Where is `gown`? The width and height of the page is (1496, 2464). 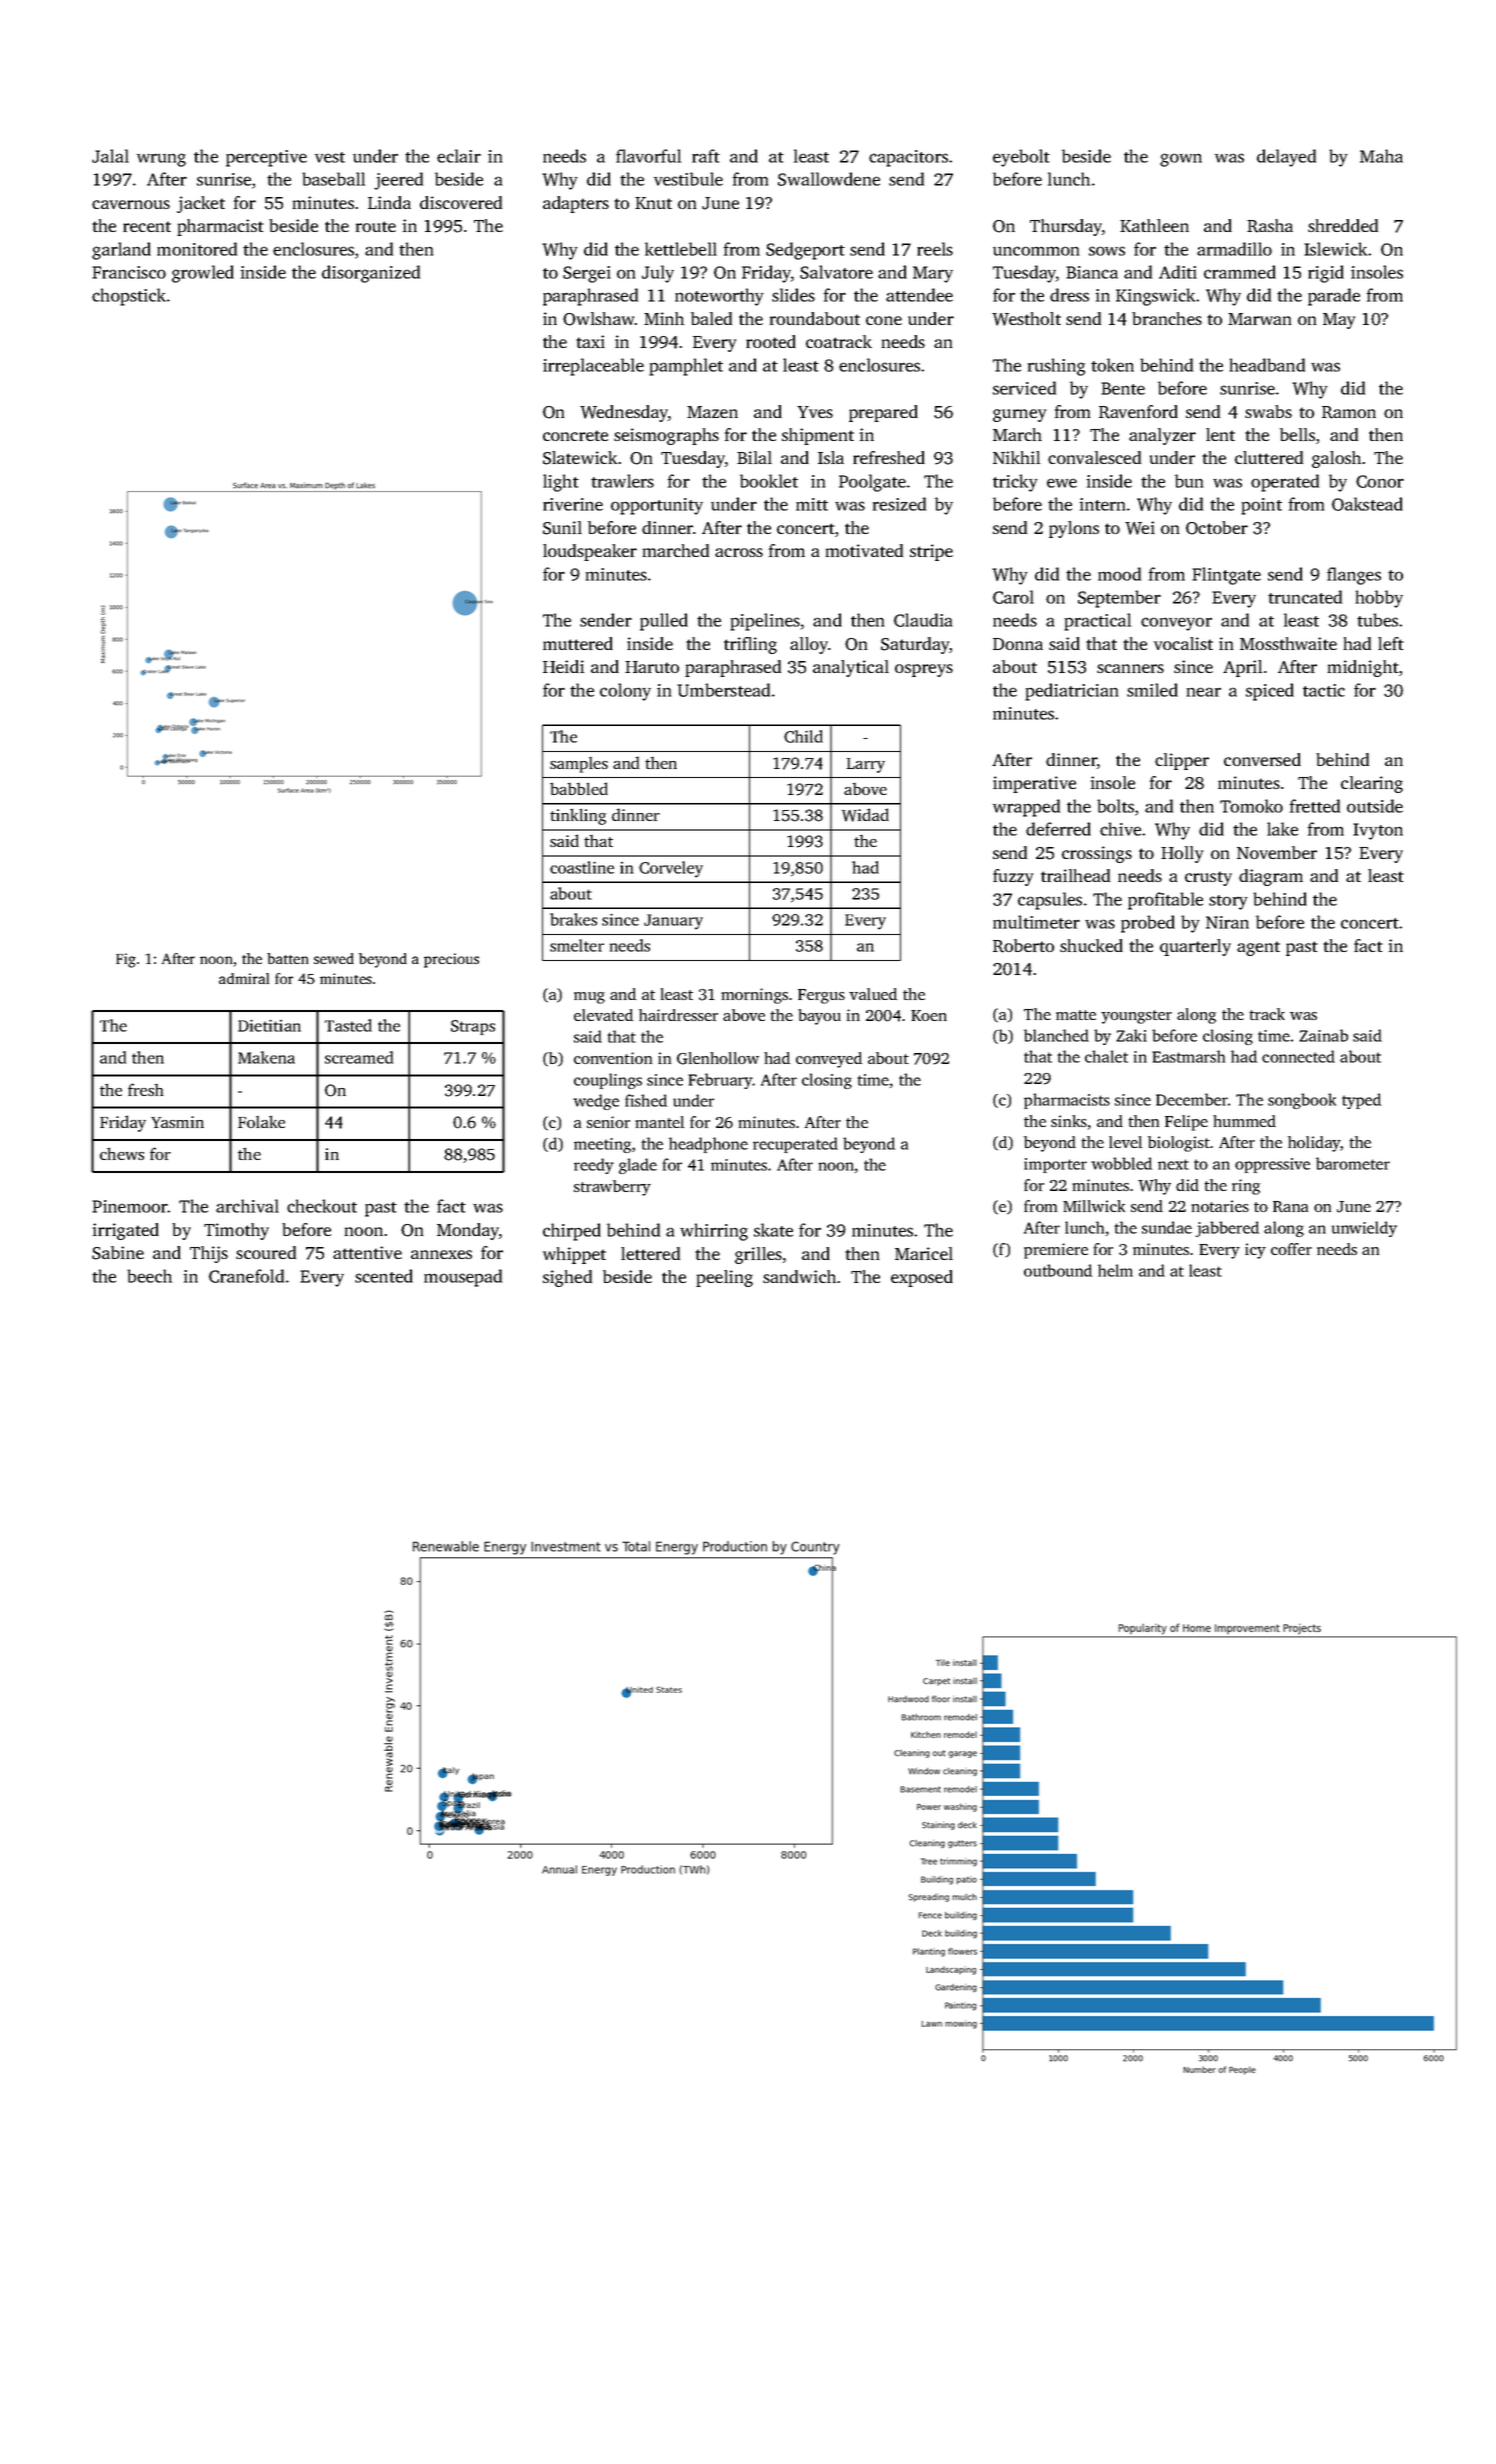 gown is located at coordinates (1181, 160).
